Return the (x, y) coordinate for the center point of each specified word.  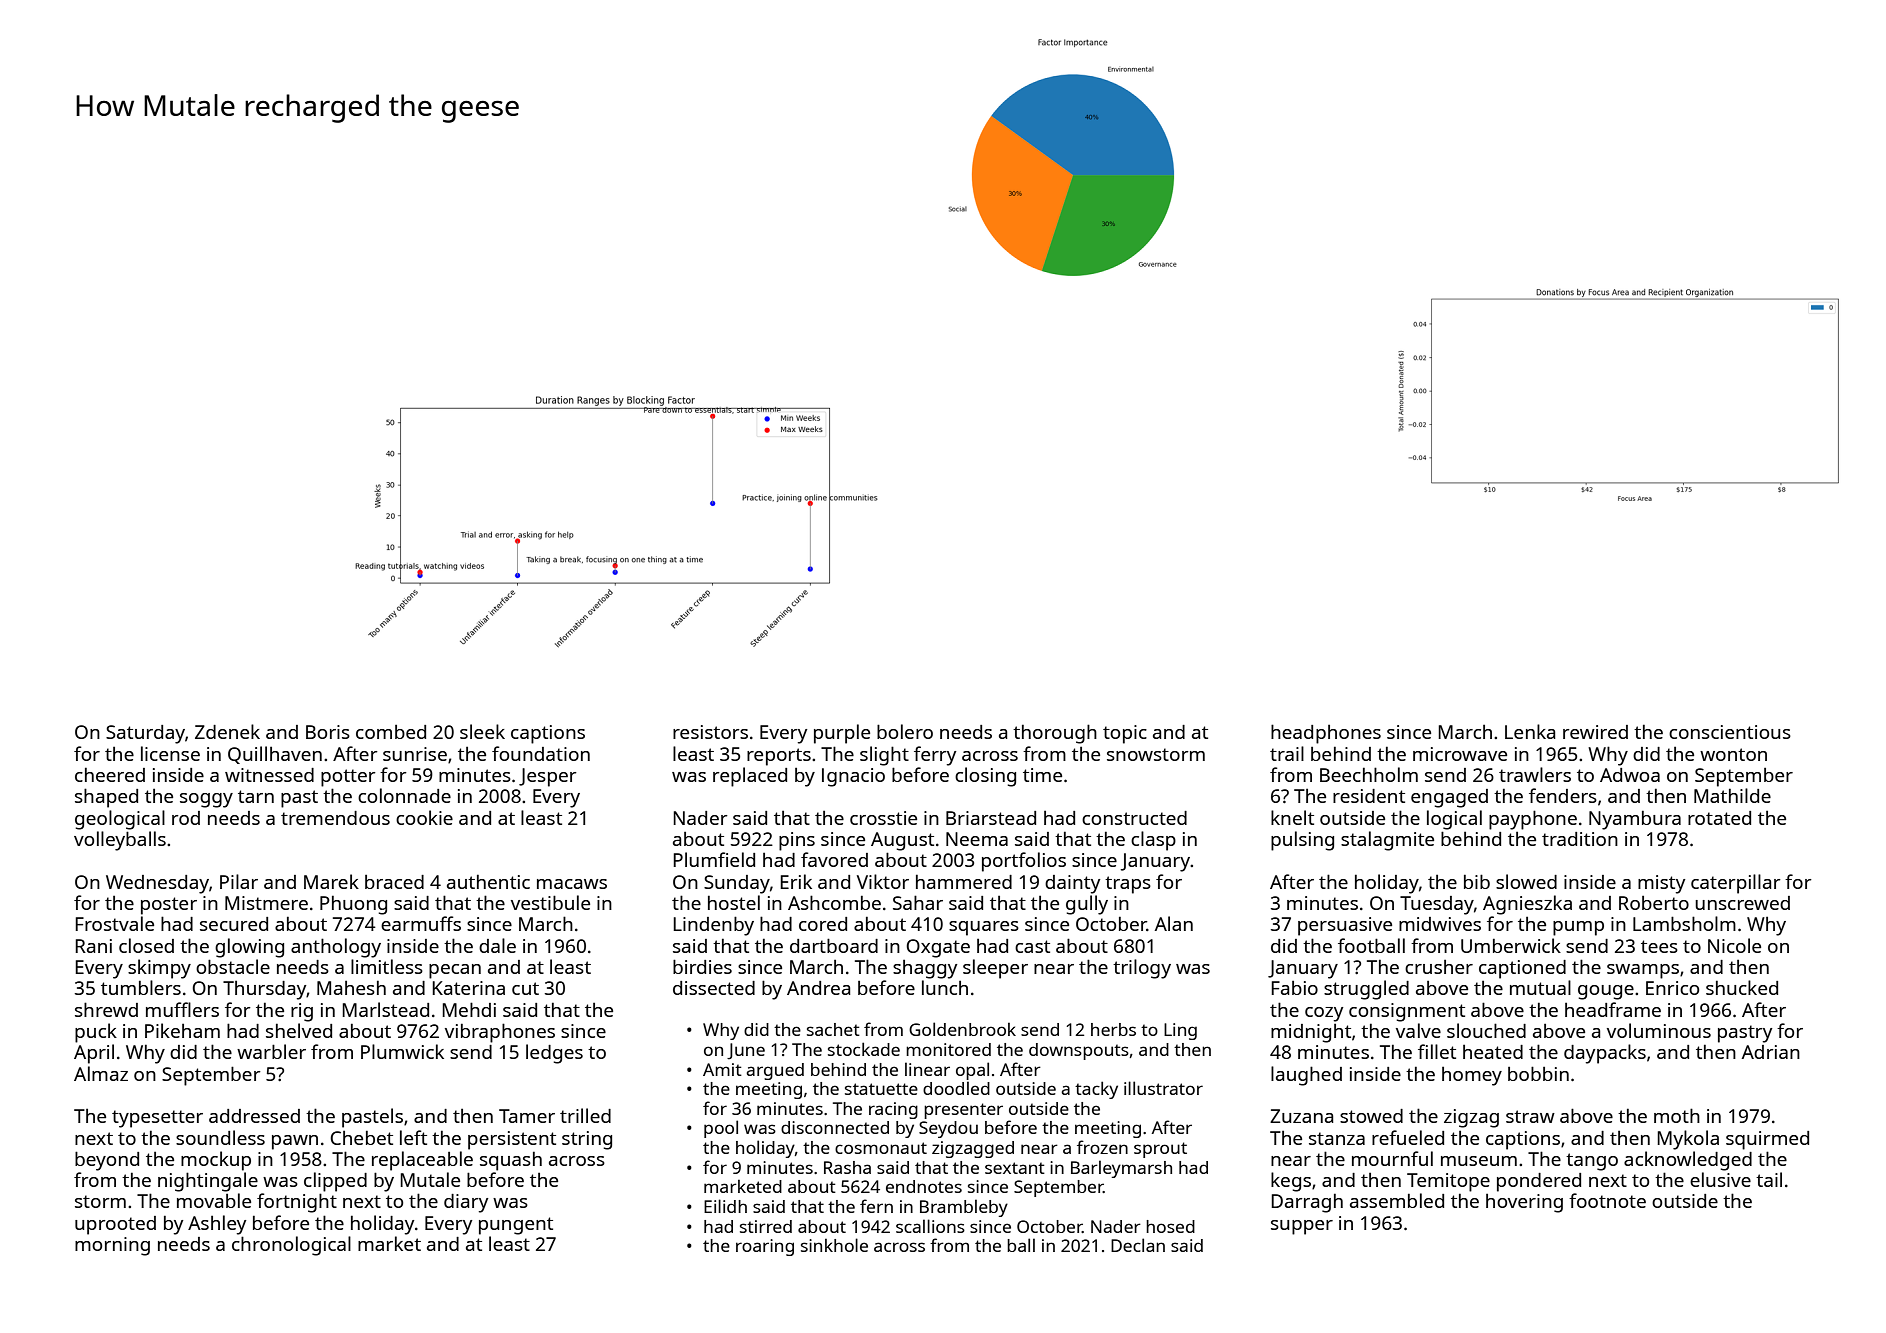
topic (1125, 734)
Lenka (1530, 731)
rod (186, 818)
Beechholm (1369, 774)
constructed (1134, 818)
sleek (482, 731)
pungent (516, 1226)
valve (1418, 1030)
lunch (945, 987)
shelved (299, 1030)
